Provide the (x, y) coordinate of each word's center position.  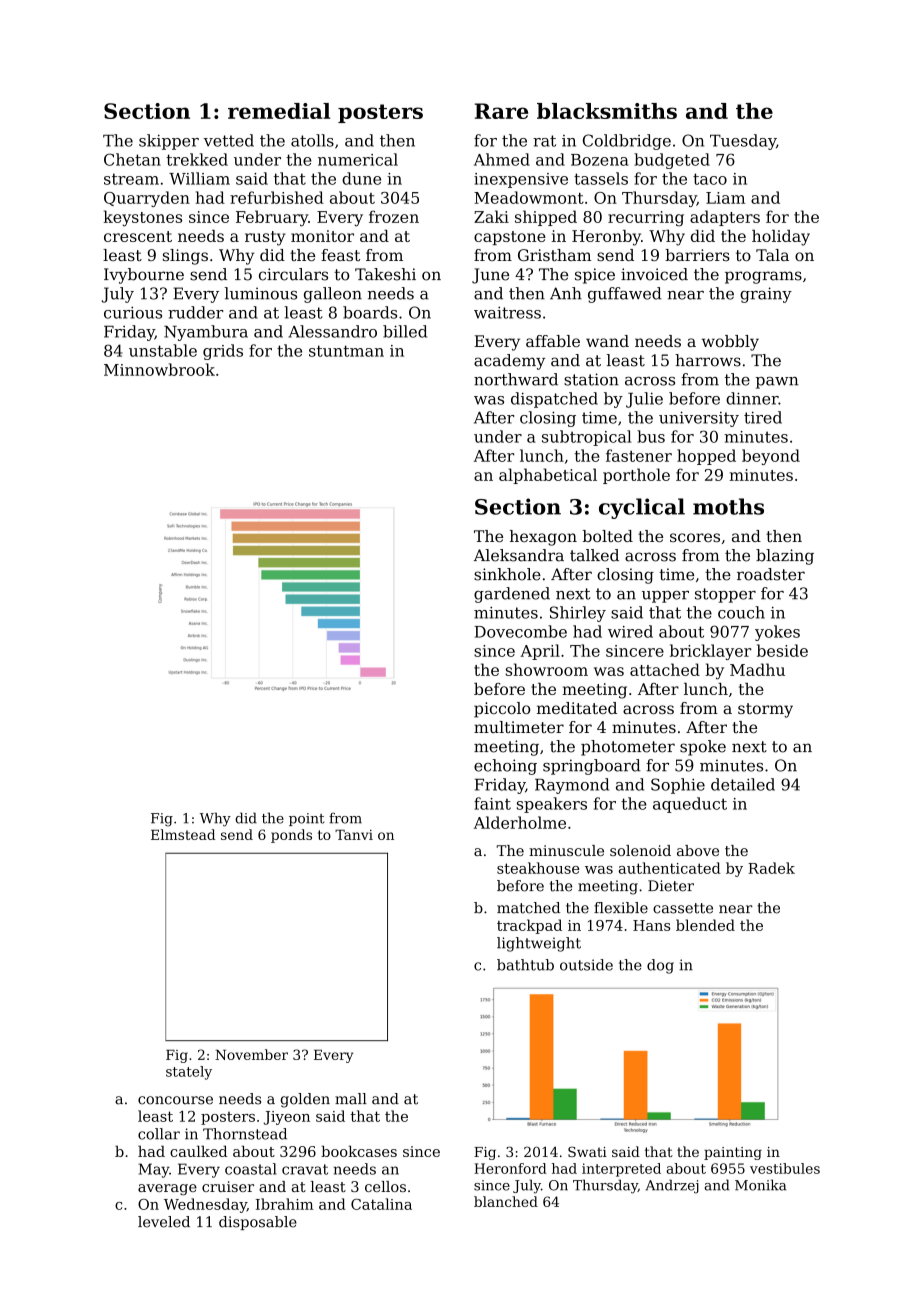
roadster (771, 574)
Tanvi (354, 835)
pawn (777, 383)
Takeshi (385, 274)
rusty (265, 238)
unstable (163, 350)
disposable (258, 1223)
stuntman (346, 351)
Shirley (578, 614)
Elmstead (183, 834)
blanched (506, 1201)
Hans (651, 925)
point (306, 819)
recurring (646, 219)
